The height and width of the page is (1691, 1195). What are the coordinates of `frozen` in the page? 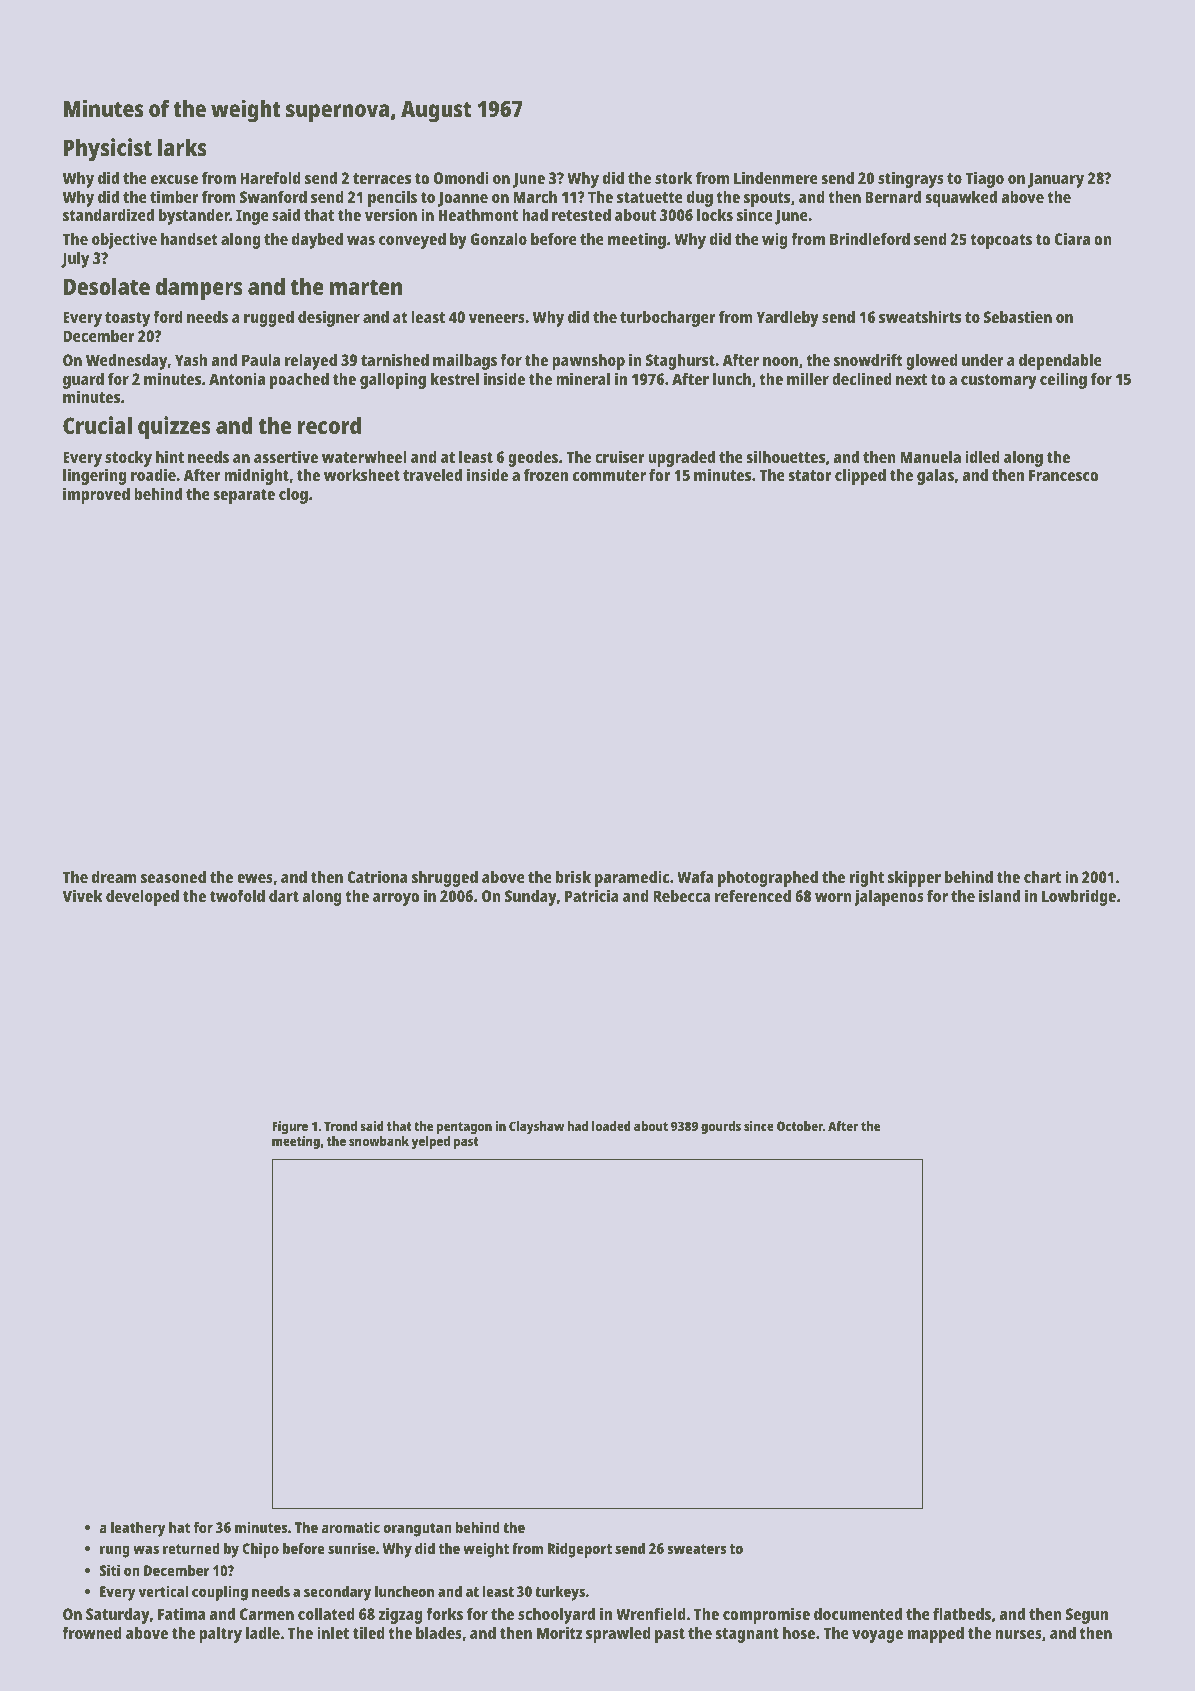 It's located at (546, 475).
